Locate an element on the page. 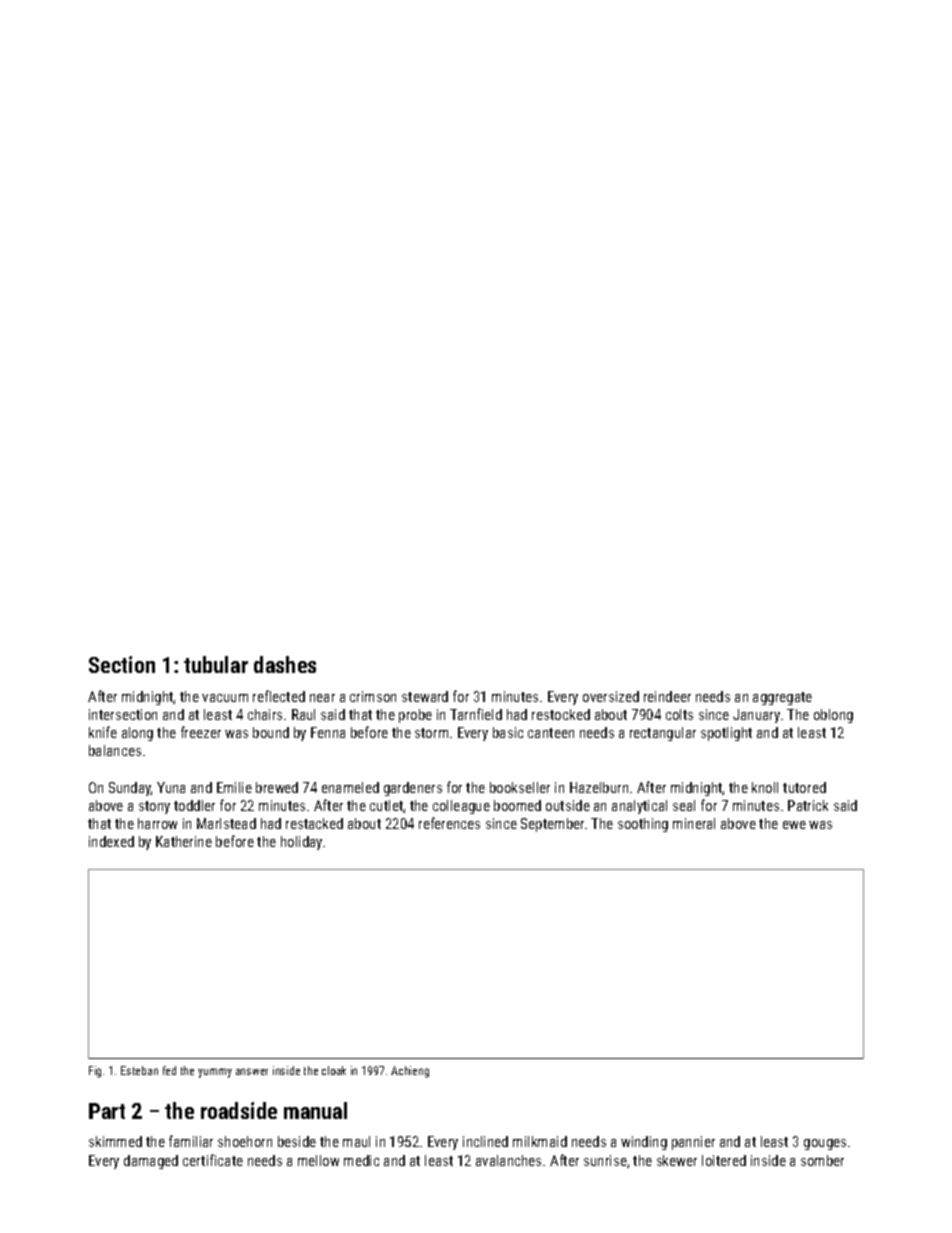 This image has height=1233, width=952. holiday is located at coordinates (301, 843).
